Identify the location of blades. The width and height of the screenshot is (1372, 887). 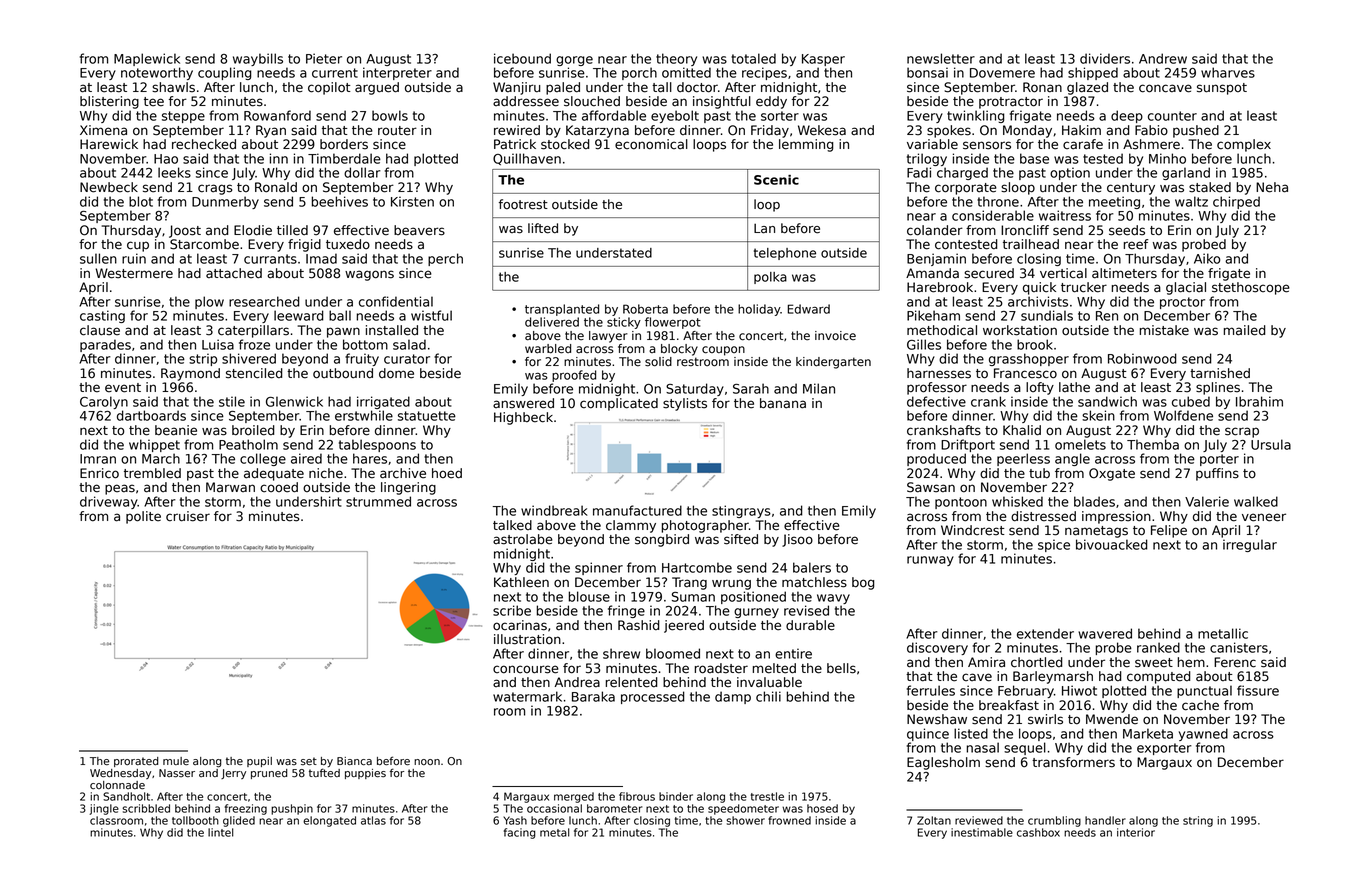
(1094, 501).
